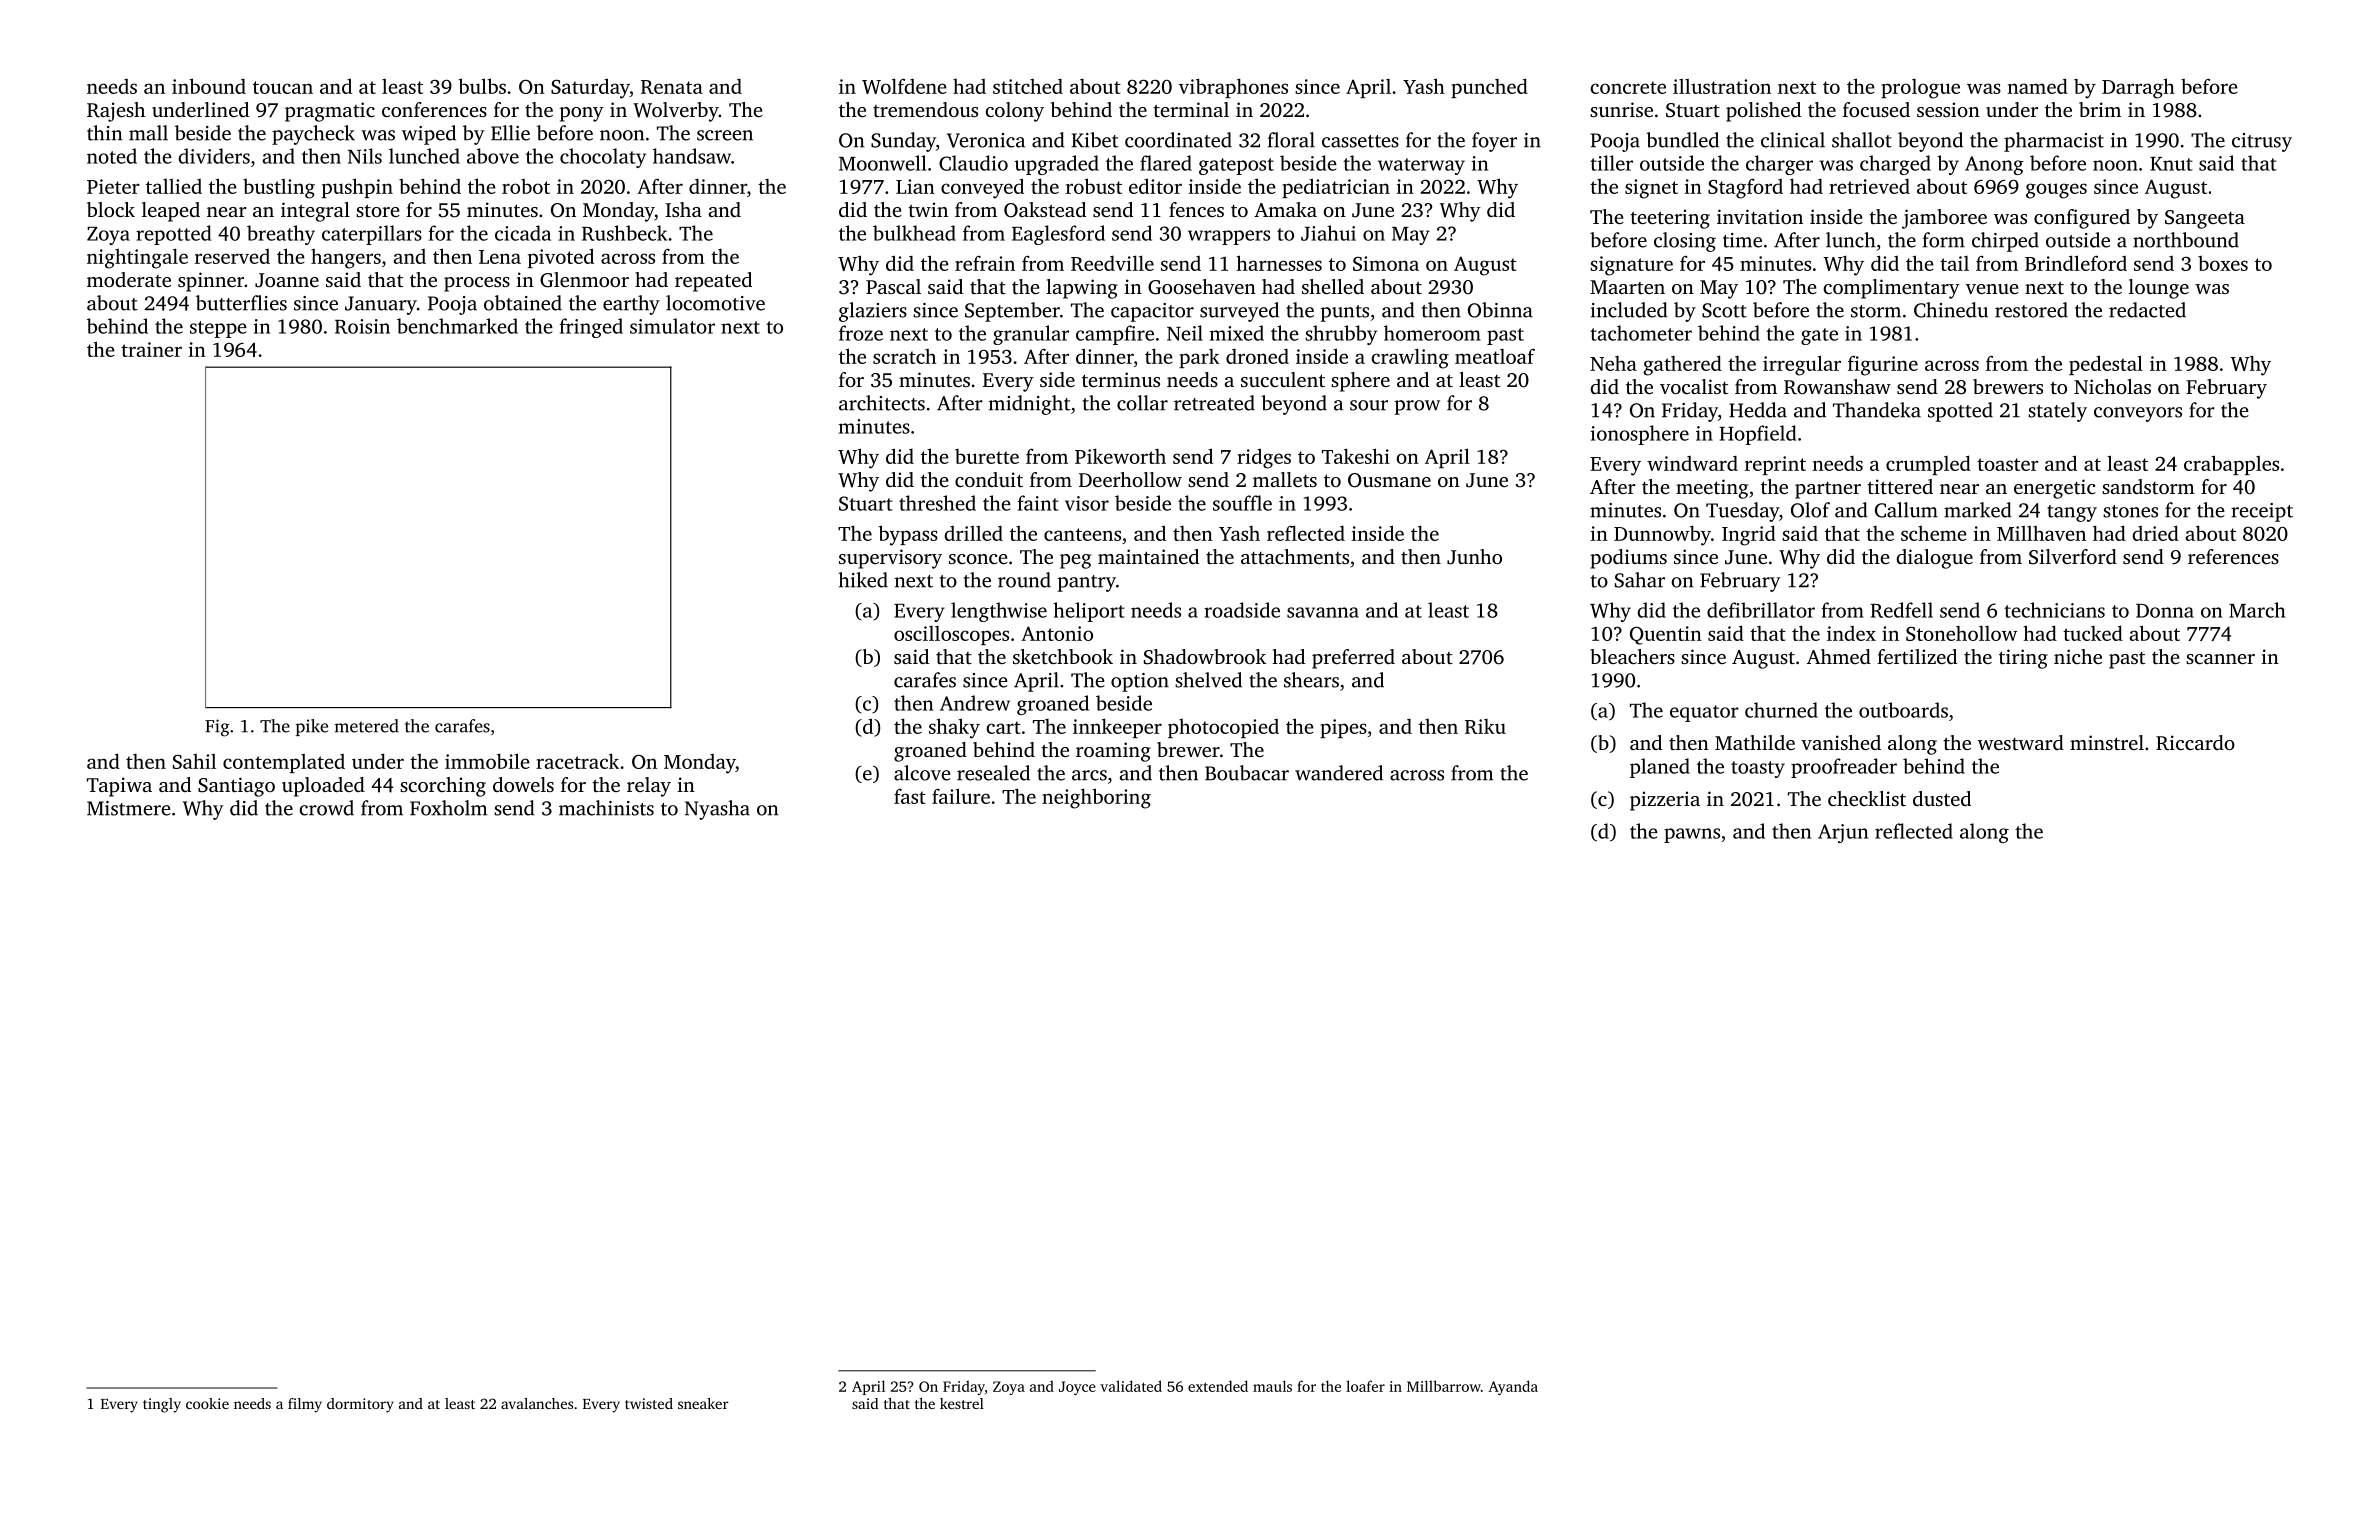 The width and height of the screenshot is (2380, 1540). I want to click on bulbs, so click(482, 86).
